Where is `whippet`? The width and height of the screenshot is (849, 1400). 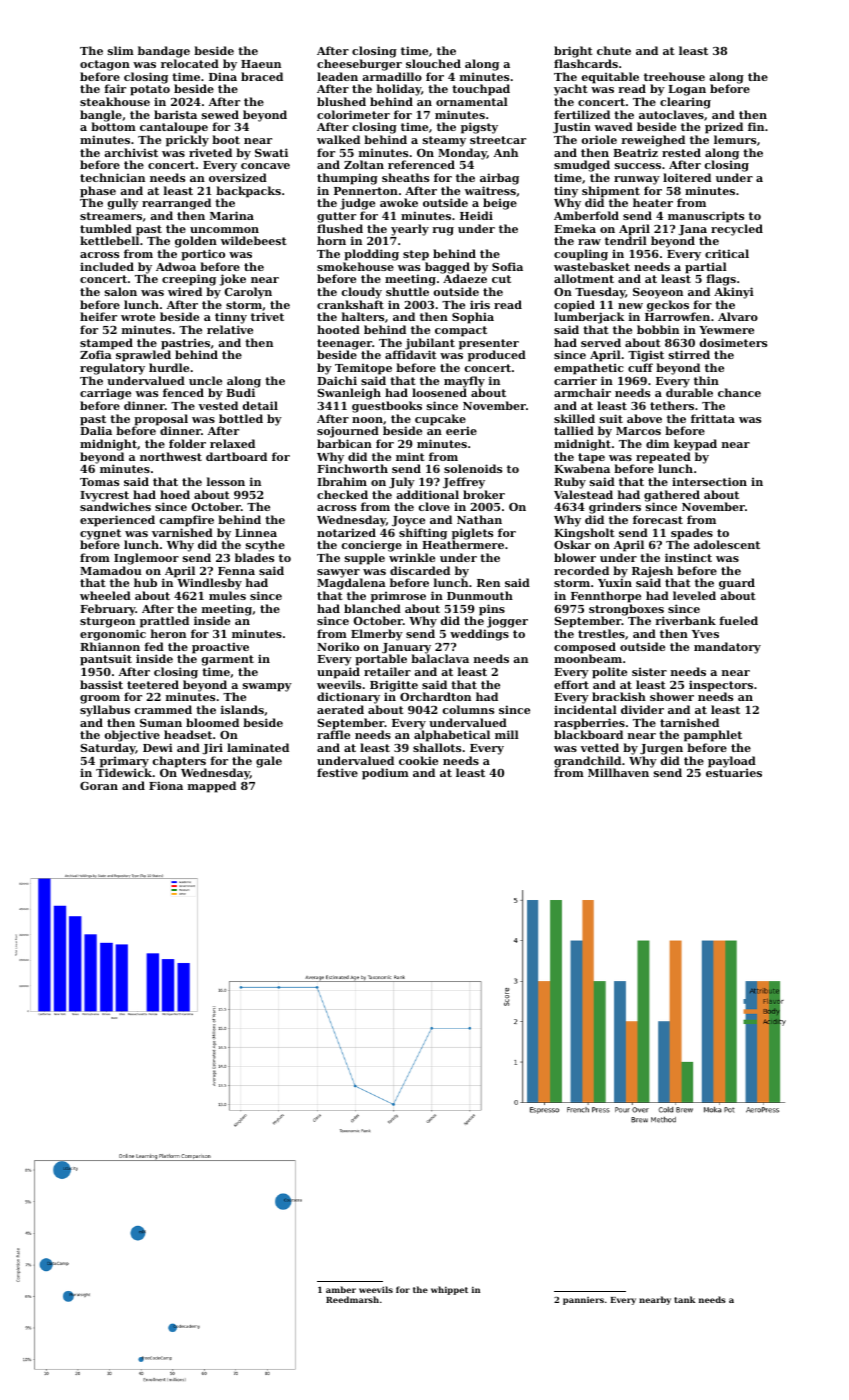 whippet is located at coordinates (449, 1290).
